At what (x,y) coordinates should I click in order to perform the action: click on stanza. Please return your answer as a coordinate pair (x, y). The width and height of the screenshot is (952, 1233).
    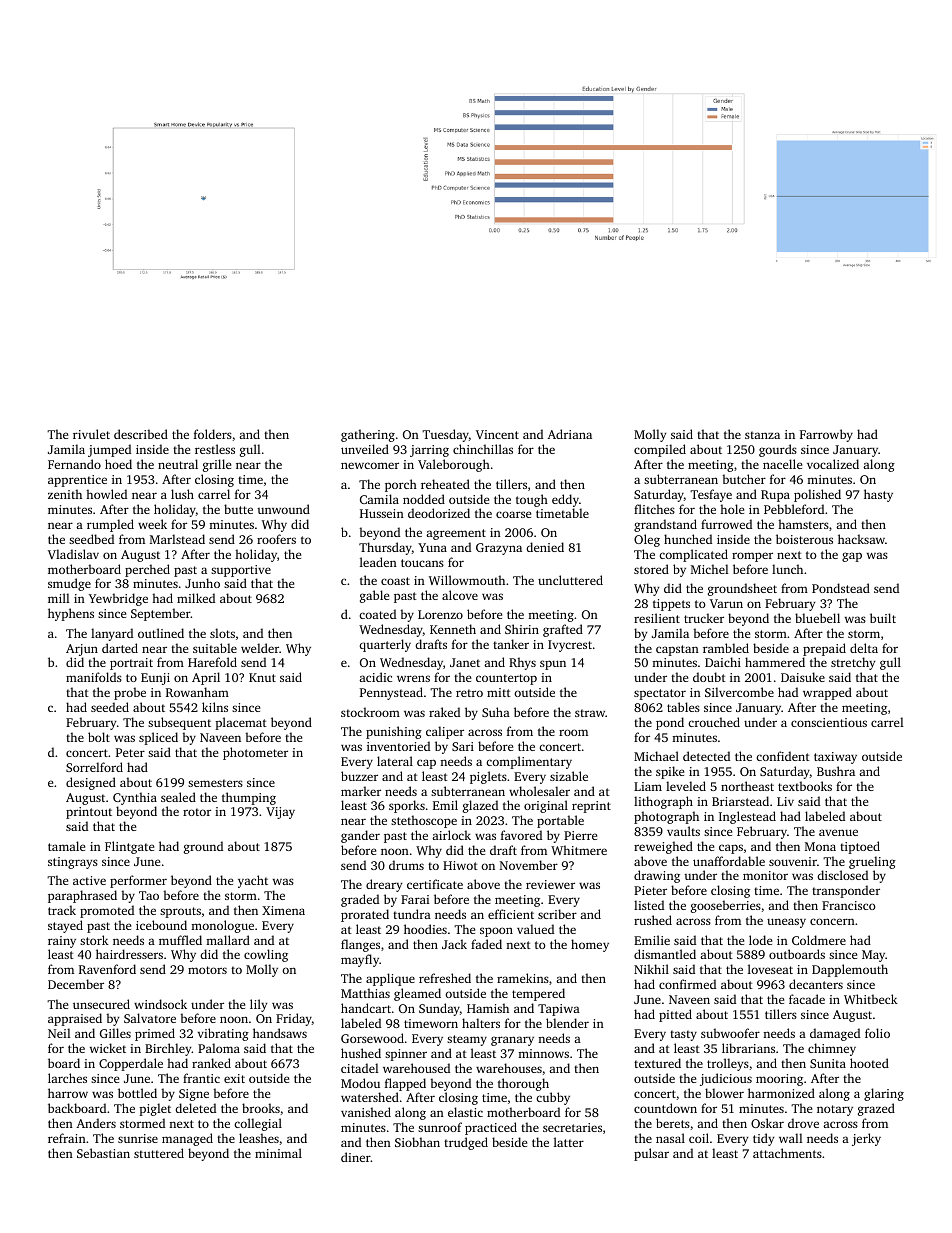
    Looking at the image, I should click on (762, 435).
